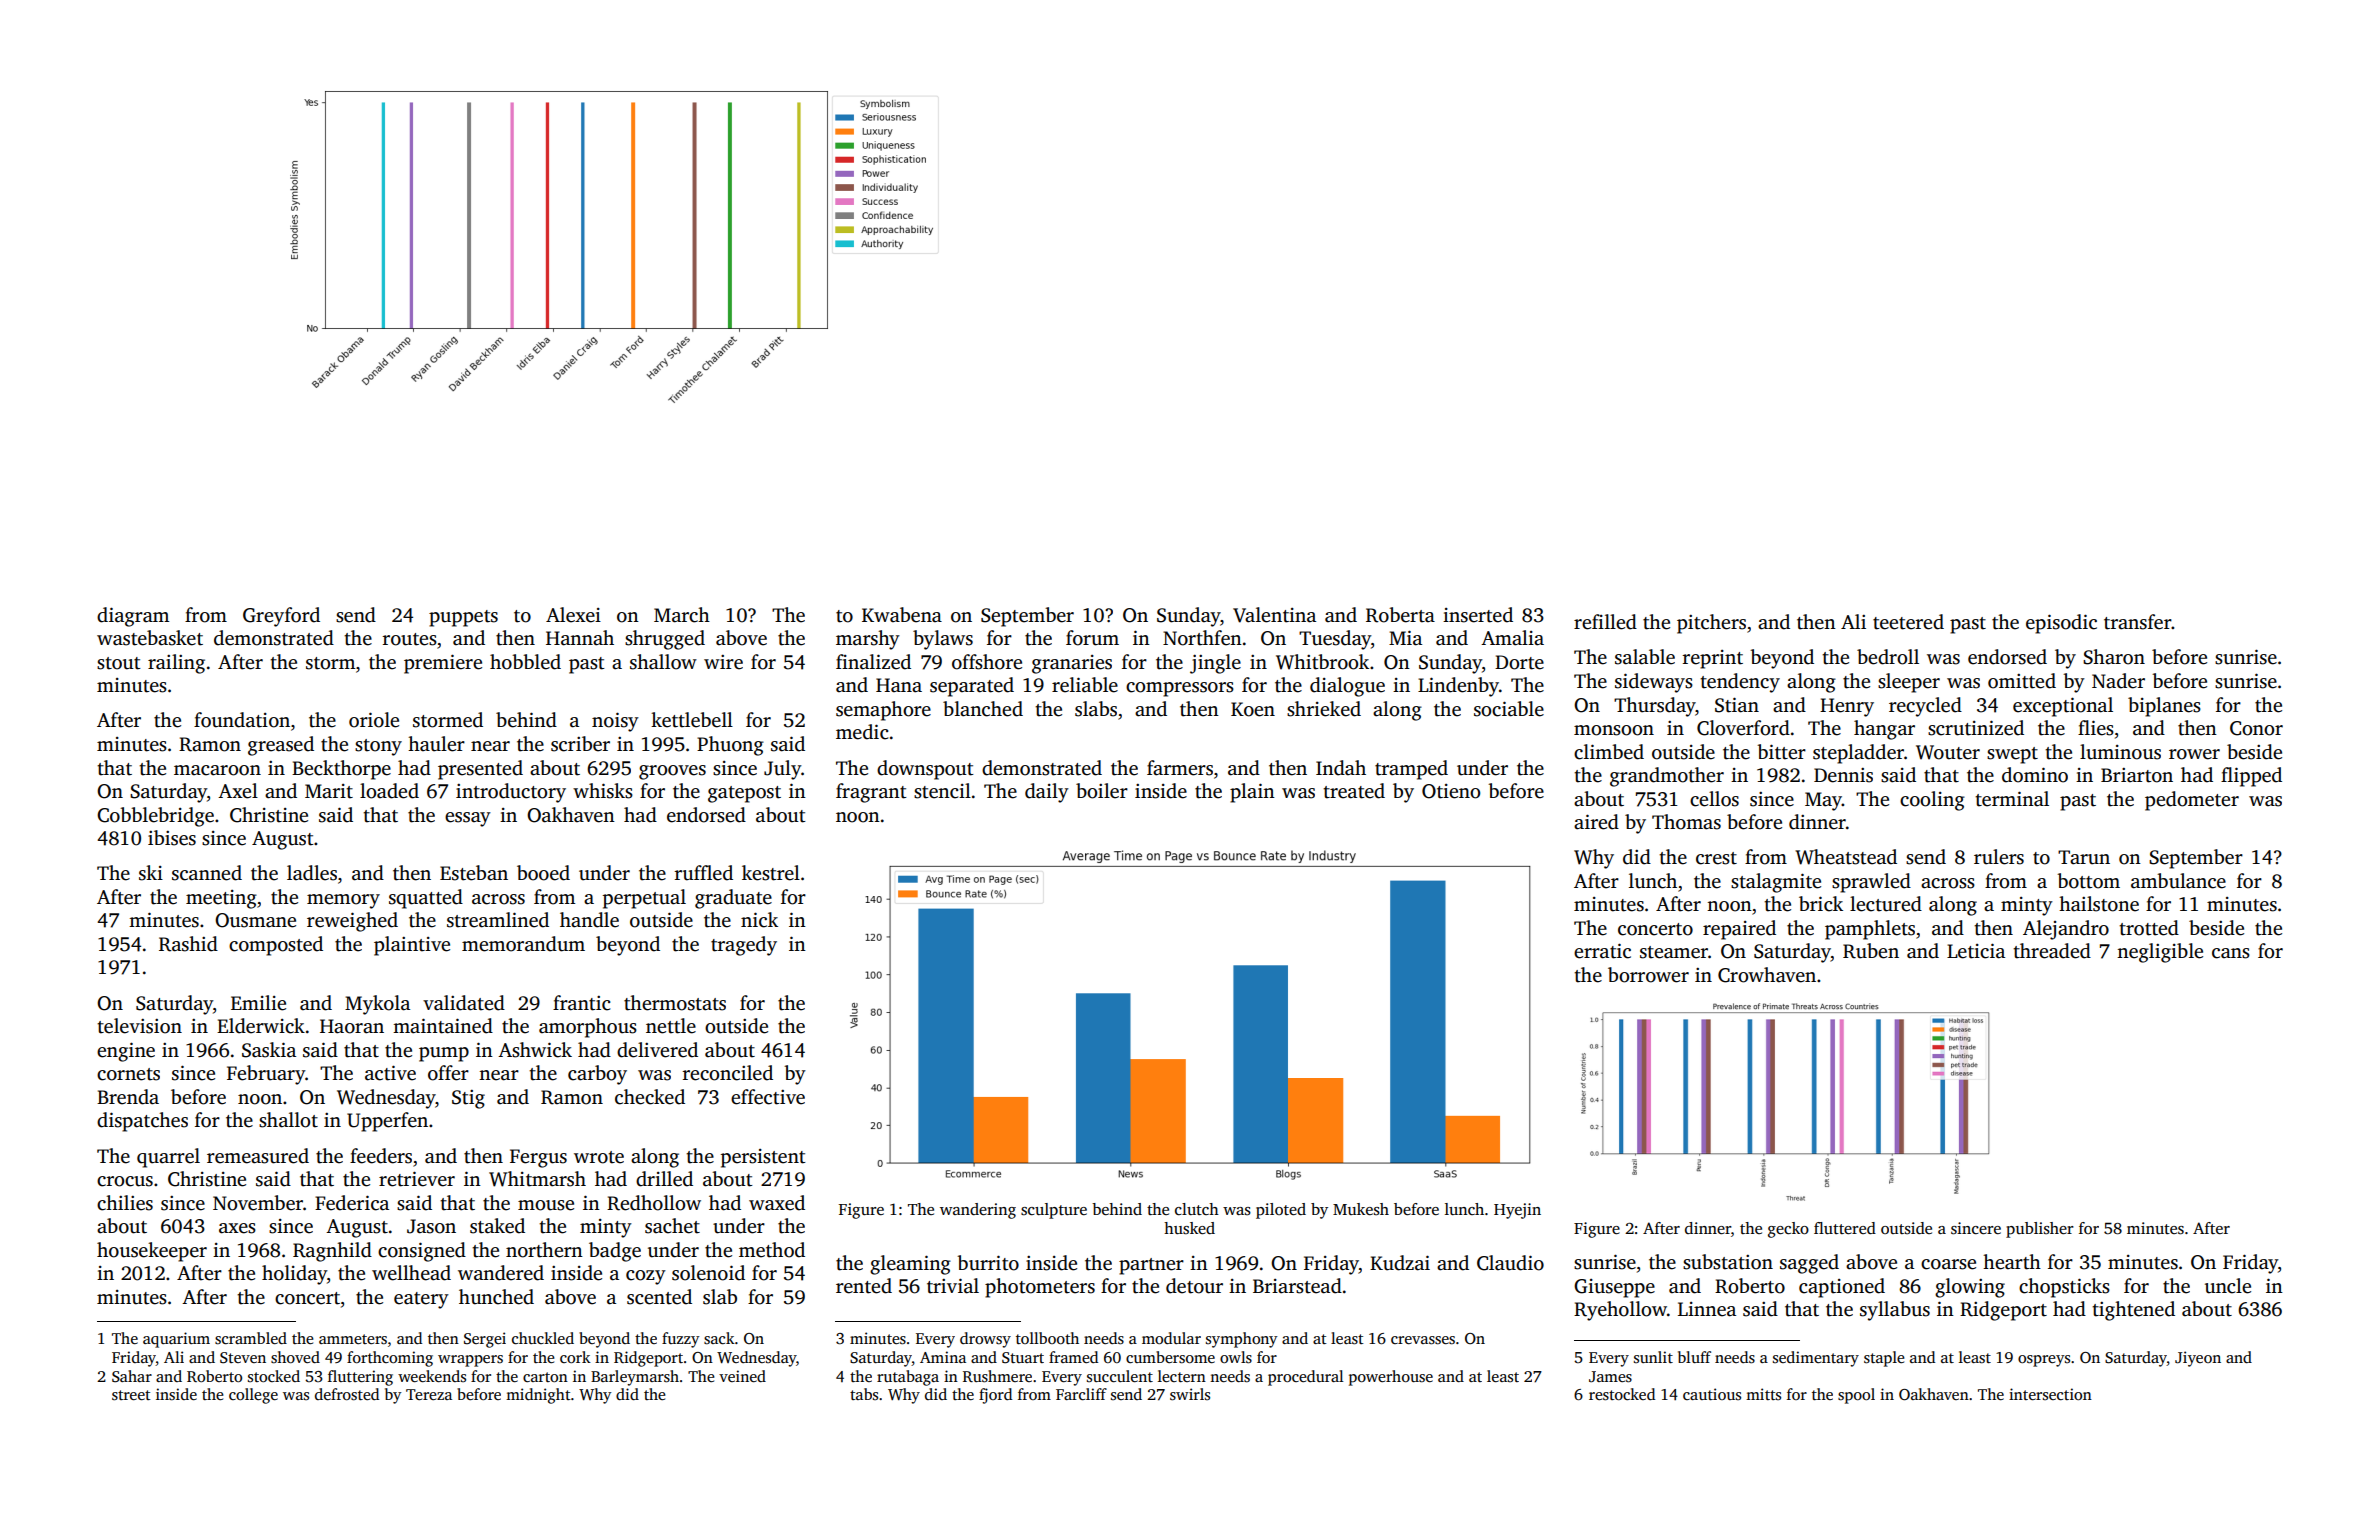  Describe the element at coordinates (1274, 615) in the document. I see `Valentina` at that location.
